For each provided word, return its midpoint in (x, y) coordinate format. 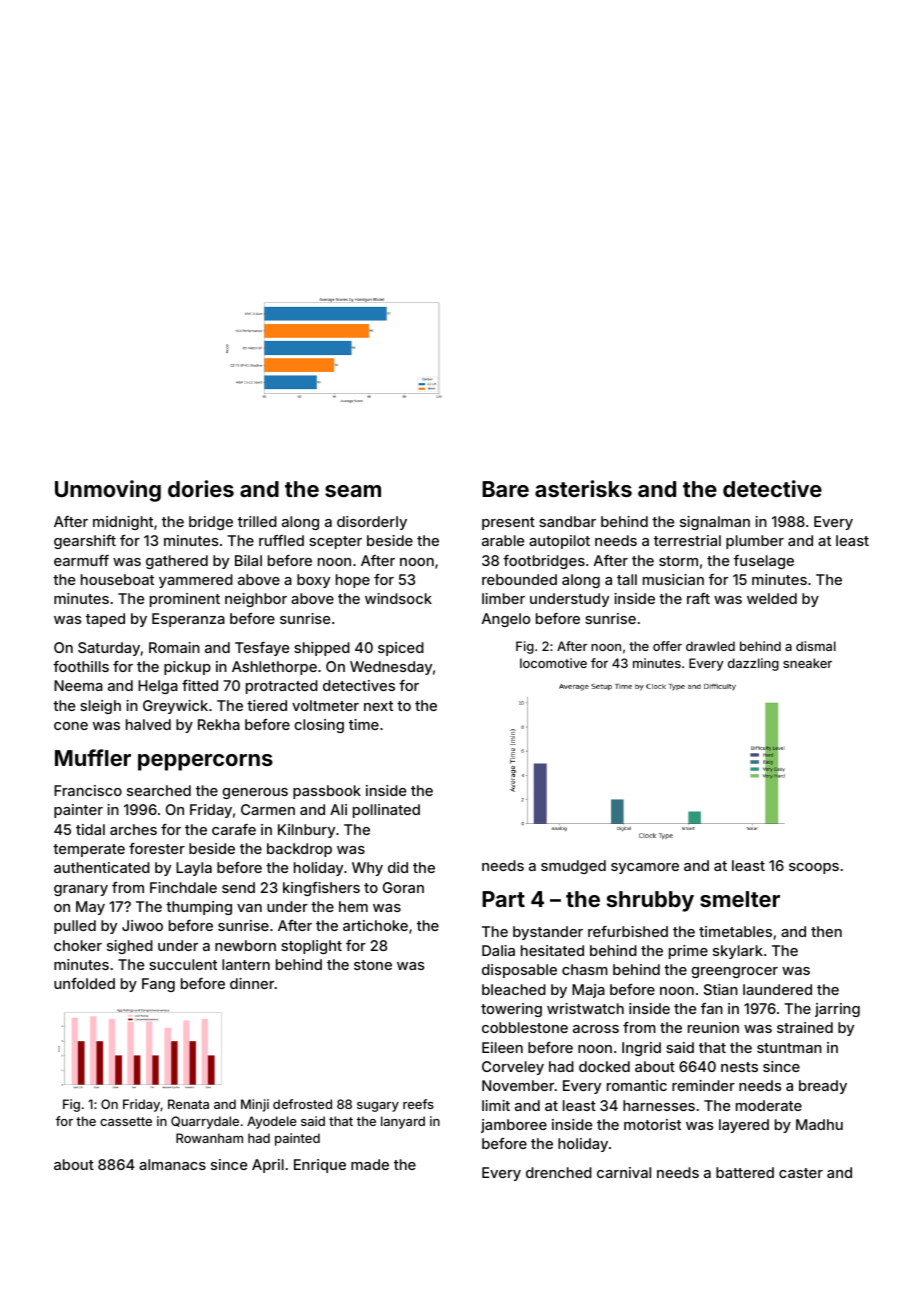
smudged (573, 867)
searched (159, 790)
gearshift (85, 542)
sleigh (100, 707)
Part (503, 899)
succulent (183, 964)
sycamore (645, 868)
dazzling (753, 664)
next (378, 706)
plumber (755, 542)
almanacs (172, 1164)
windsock (398, 598)
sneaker (807, 663)
